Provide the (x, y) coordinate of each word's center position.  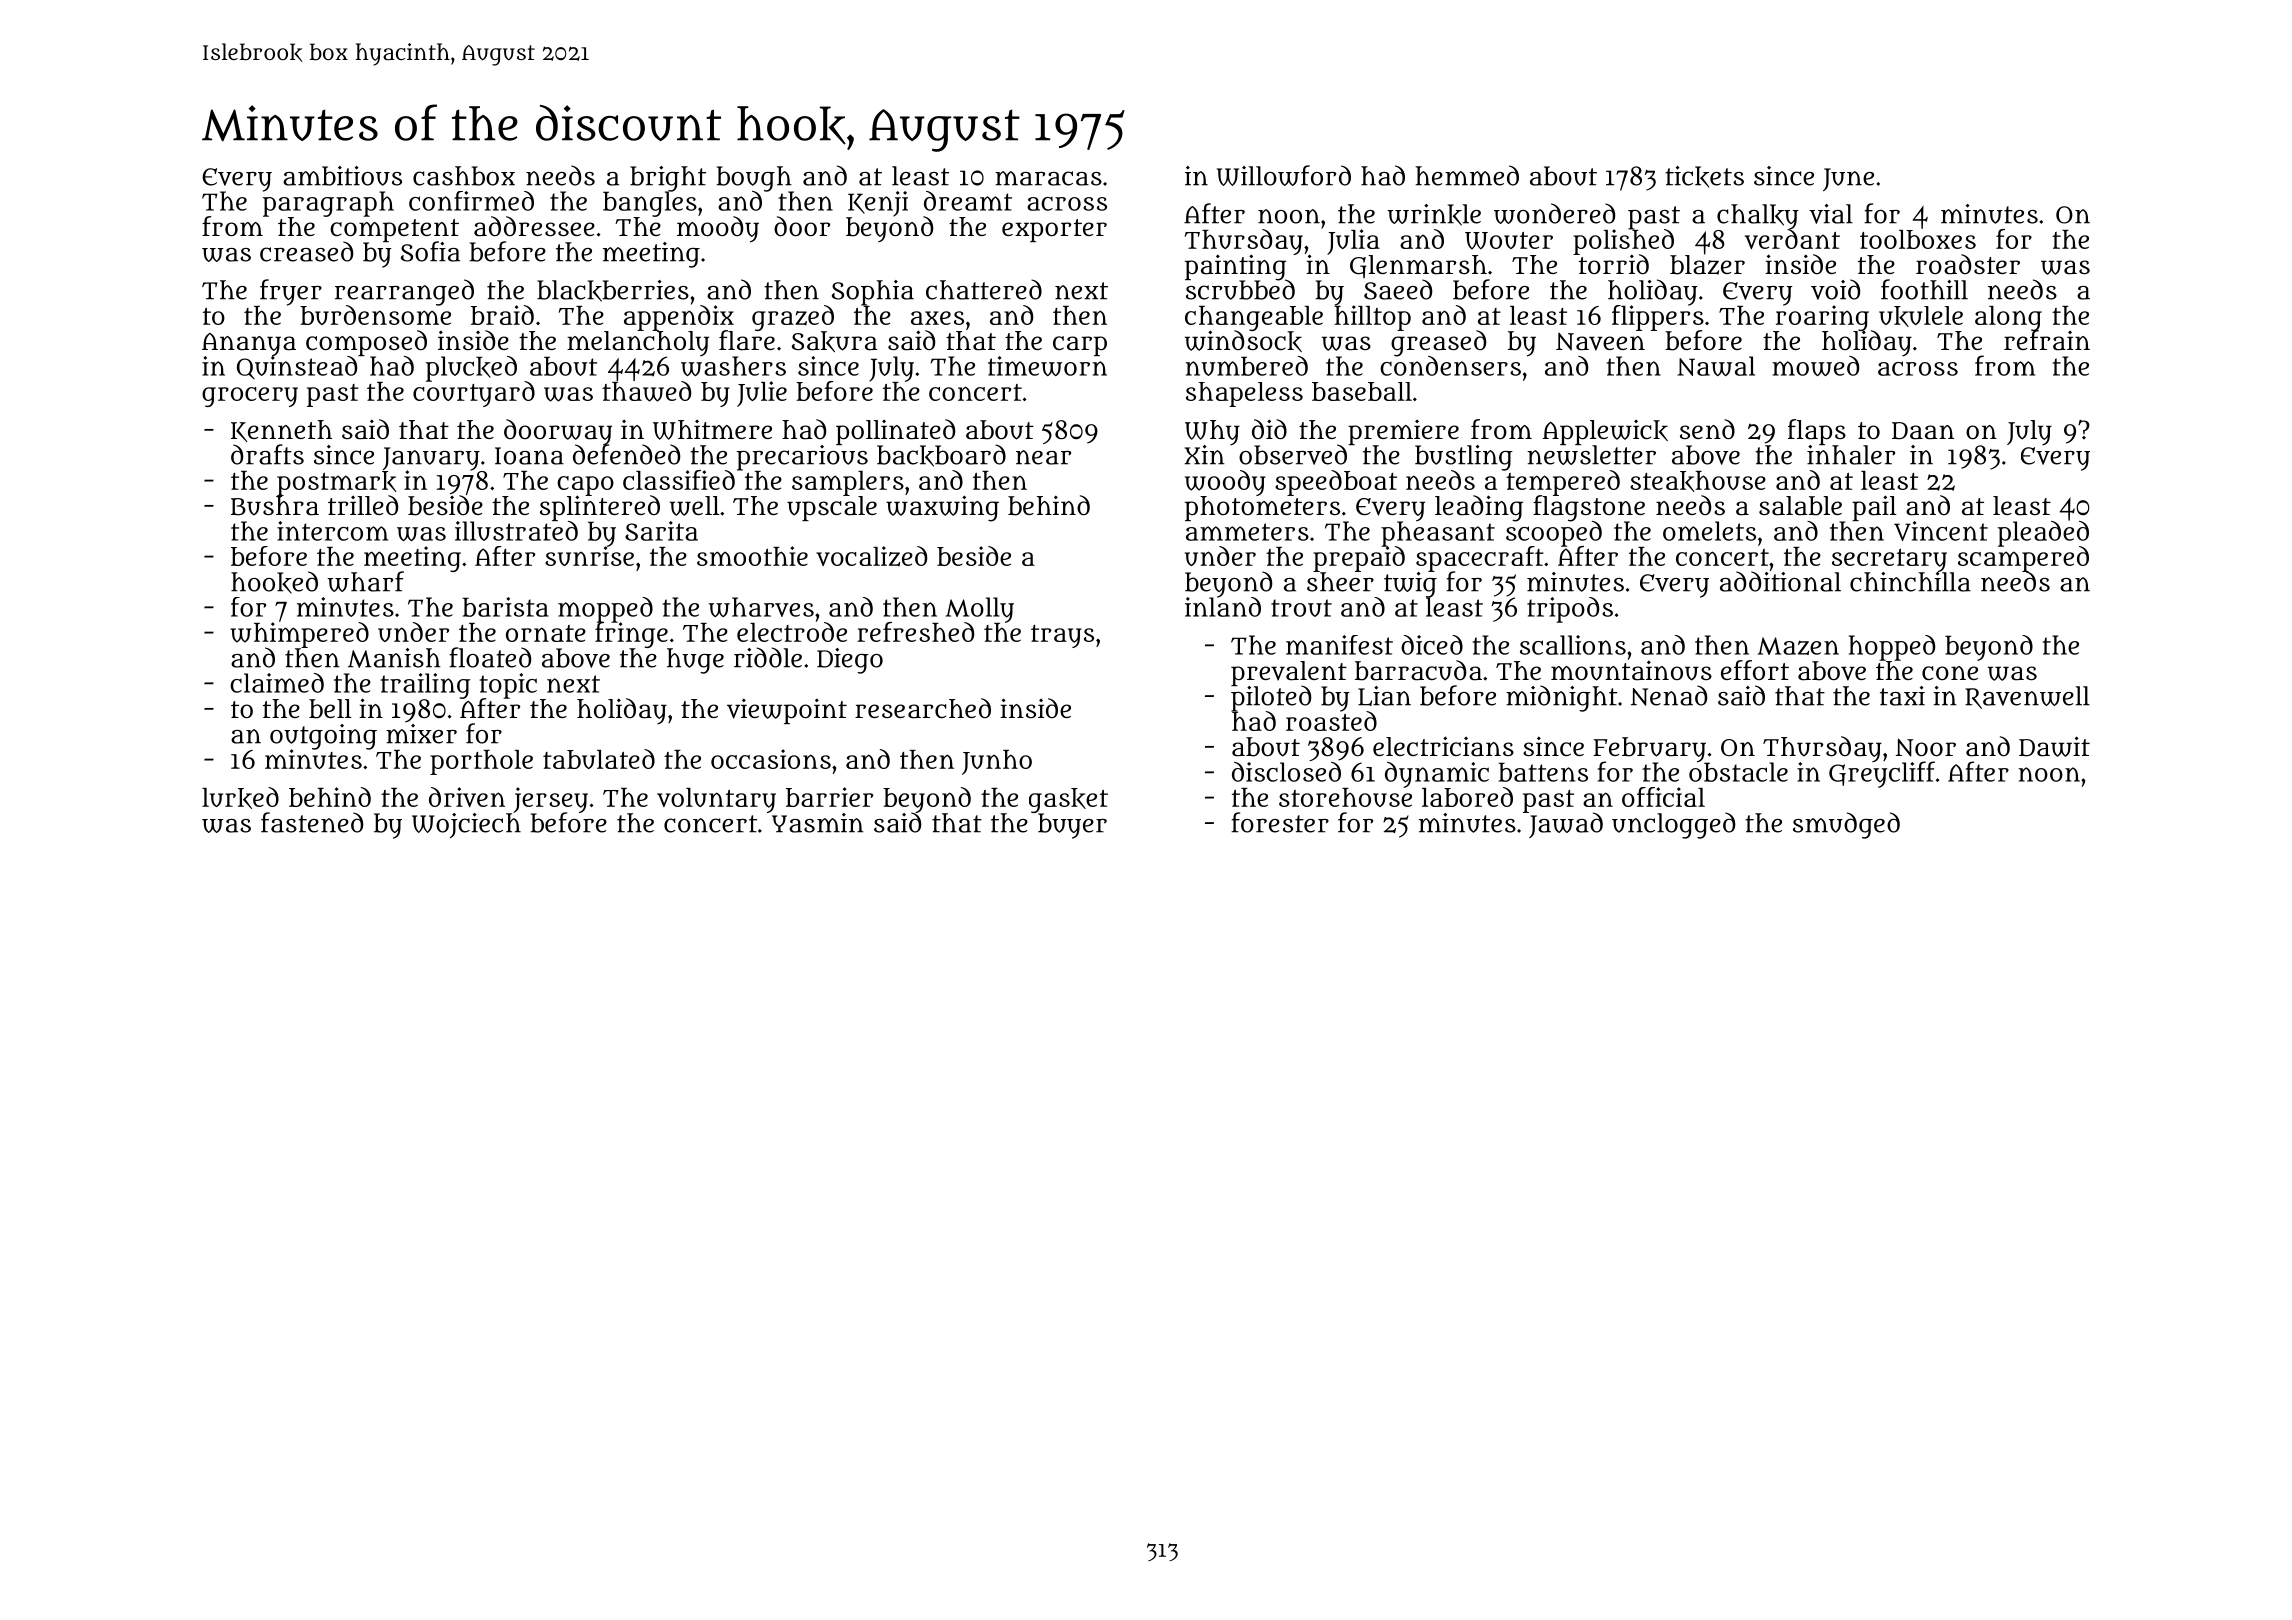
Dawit (2054, 746)
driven (467, 797)
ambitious (342, 176)
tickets (1704, 177)
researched (923, 708)
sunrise (589, 556)
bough (754, 178)
